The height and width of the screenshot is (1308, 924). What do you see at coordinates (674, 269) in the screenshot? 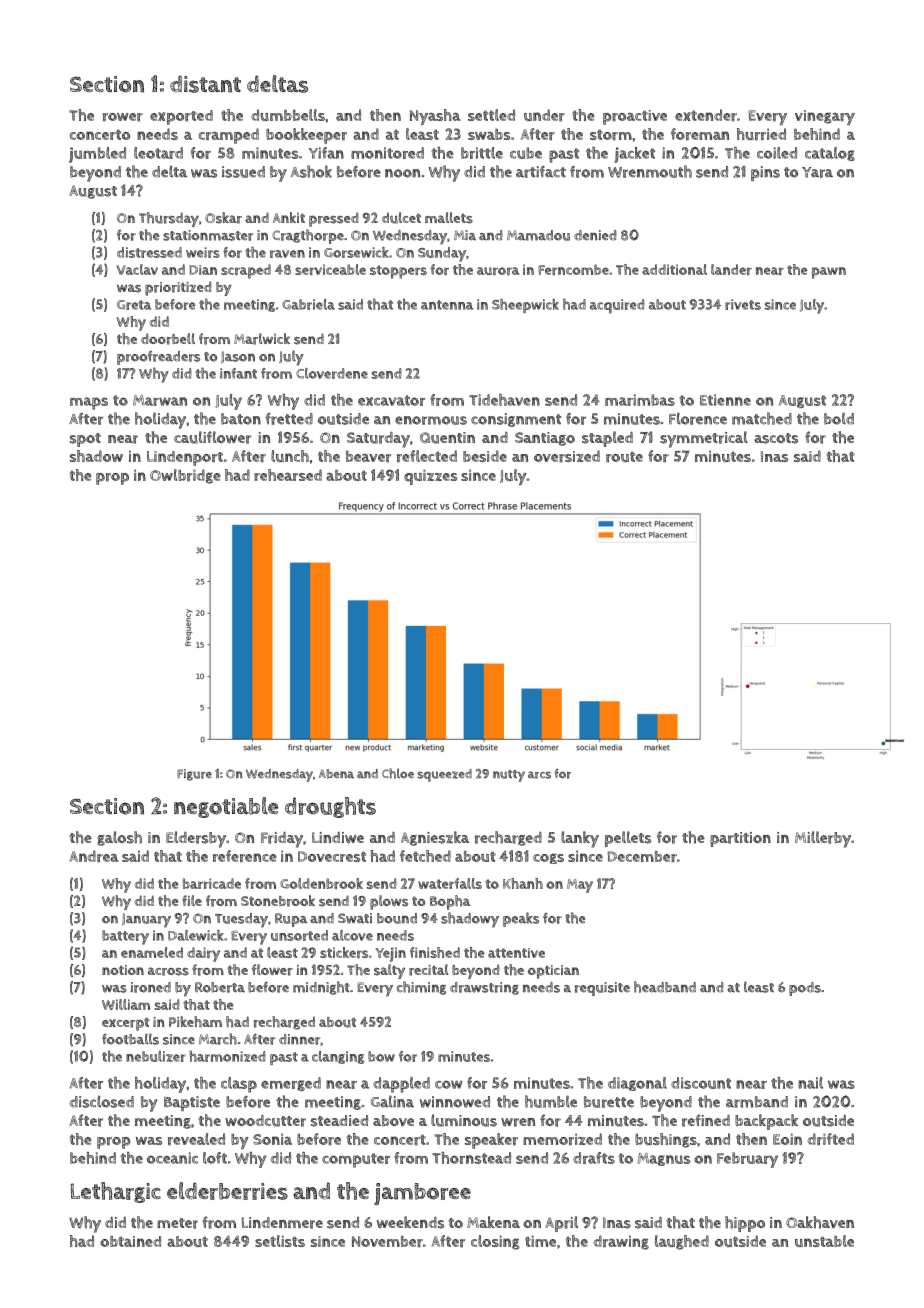
I see `additional` at bounding box center [674, 269].
